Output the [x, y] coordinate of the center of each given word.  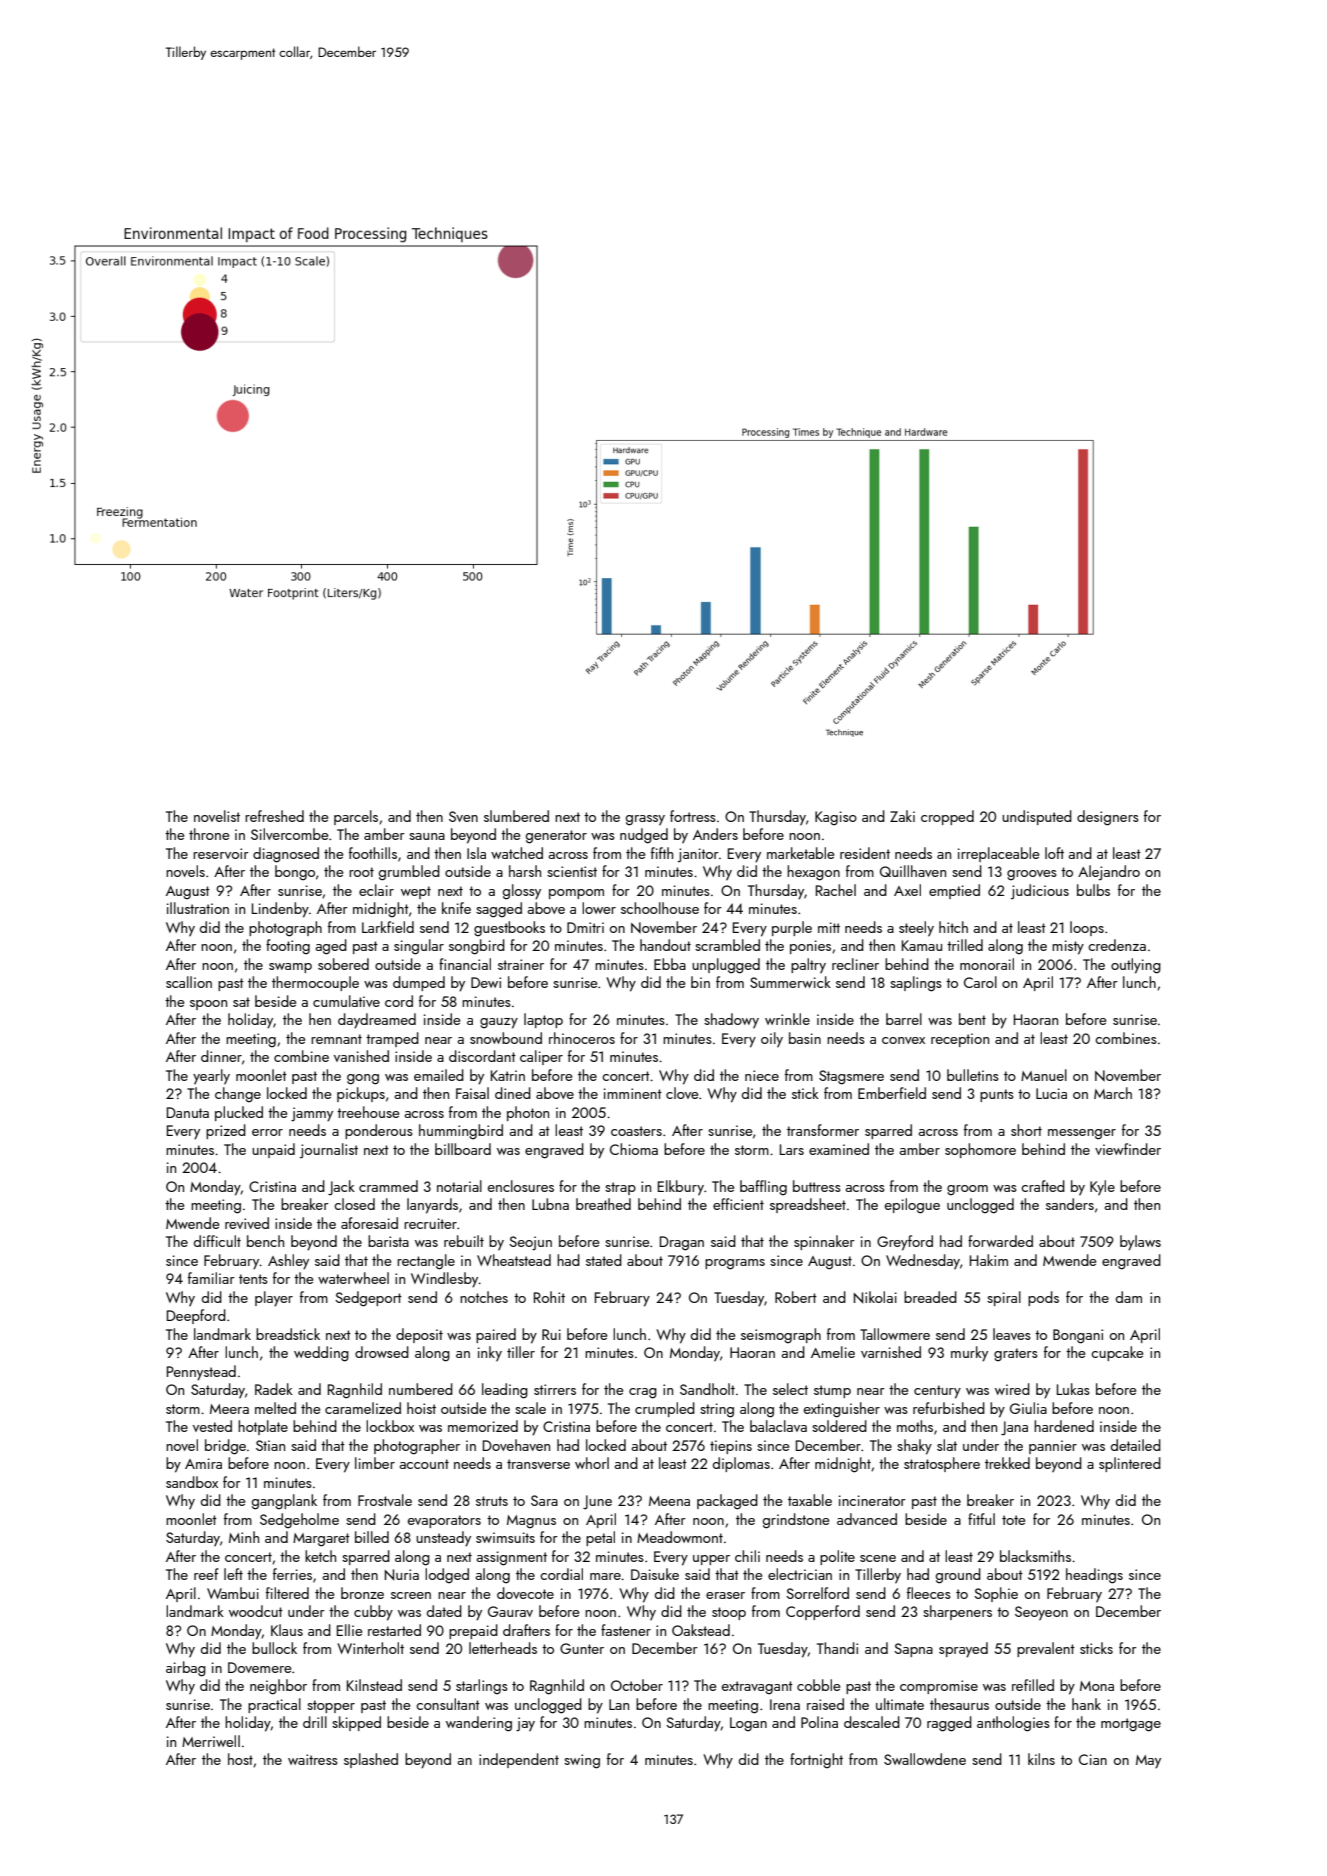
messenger [1082, 1134]
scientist [572, 871]
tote [1013, 1520]
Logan [748, 1724]
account [424, 1464]
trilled [965, 945]
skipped [356, 1723]
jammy [312, 1114]
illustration [198, 908]
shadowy [731, 1021]
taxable [810, 1500]
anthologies [1013, 1724]
